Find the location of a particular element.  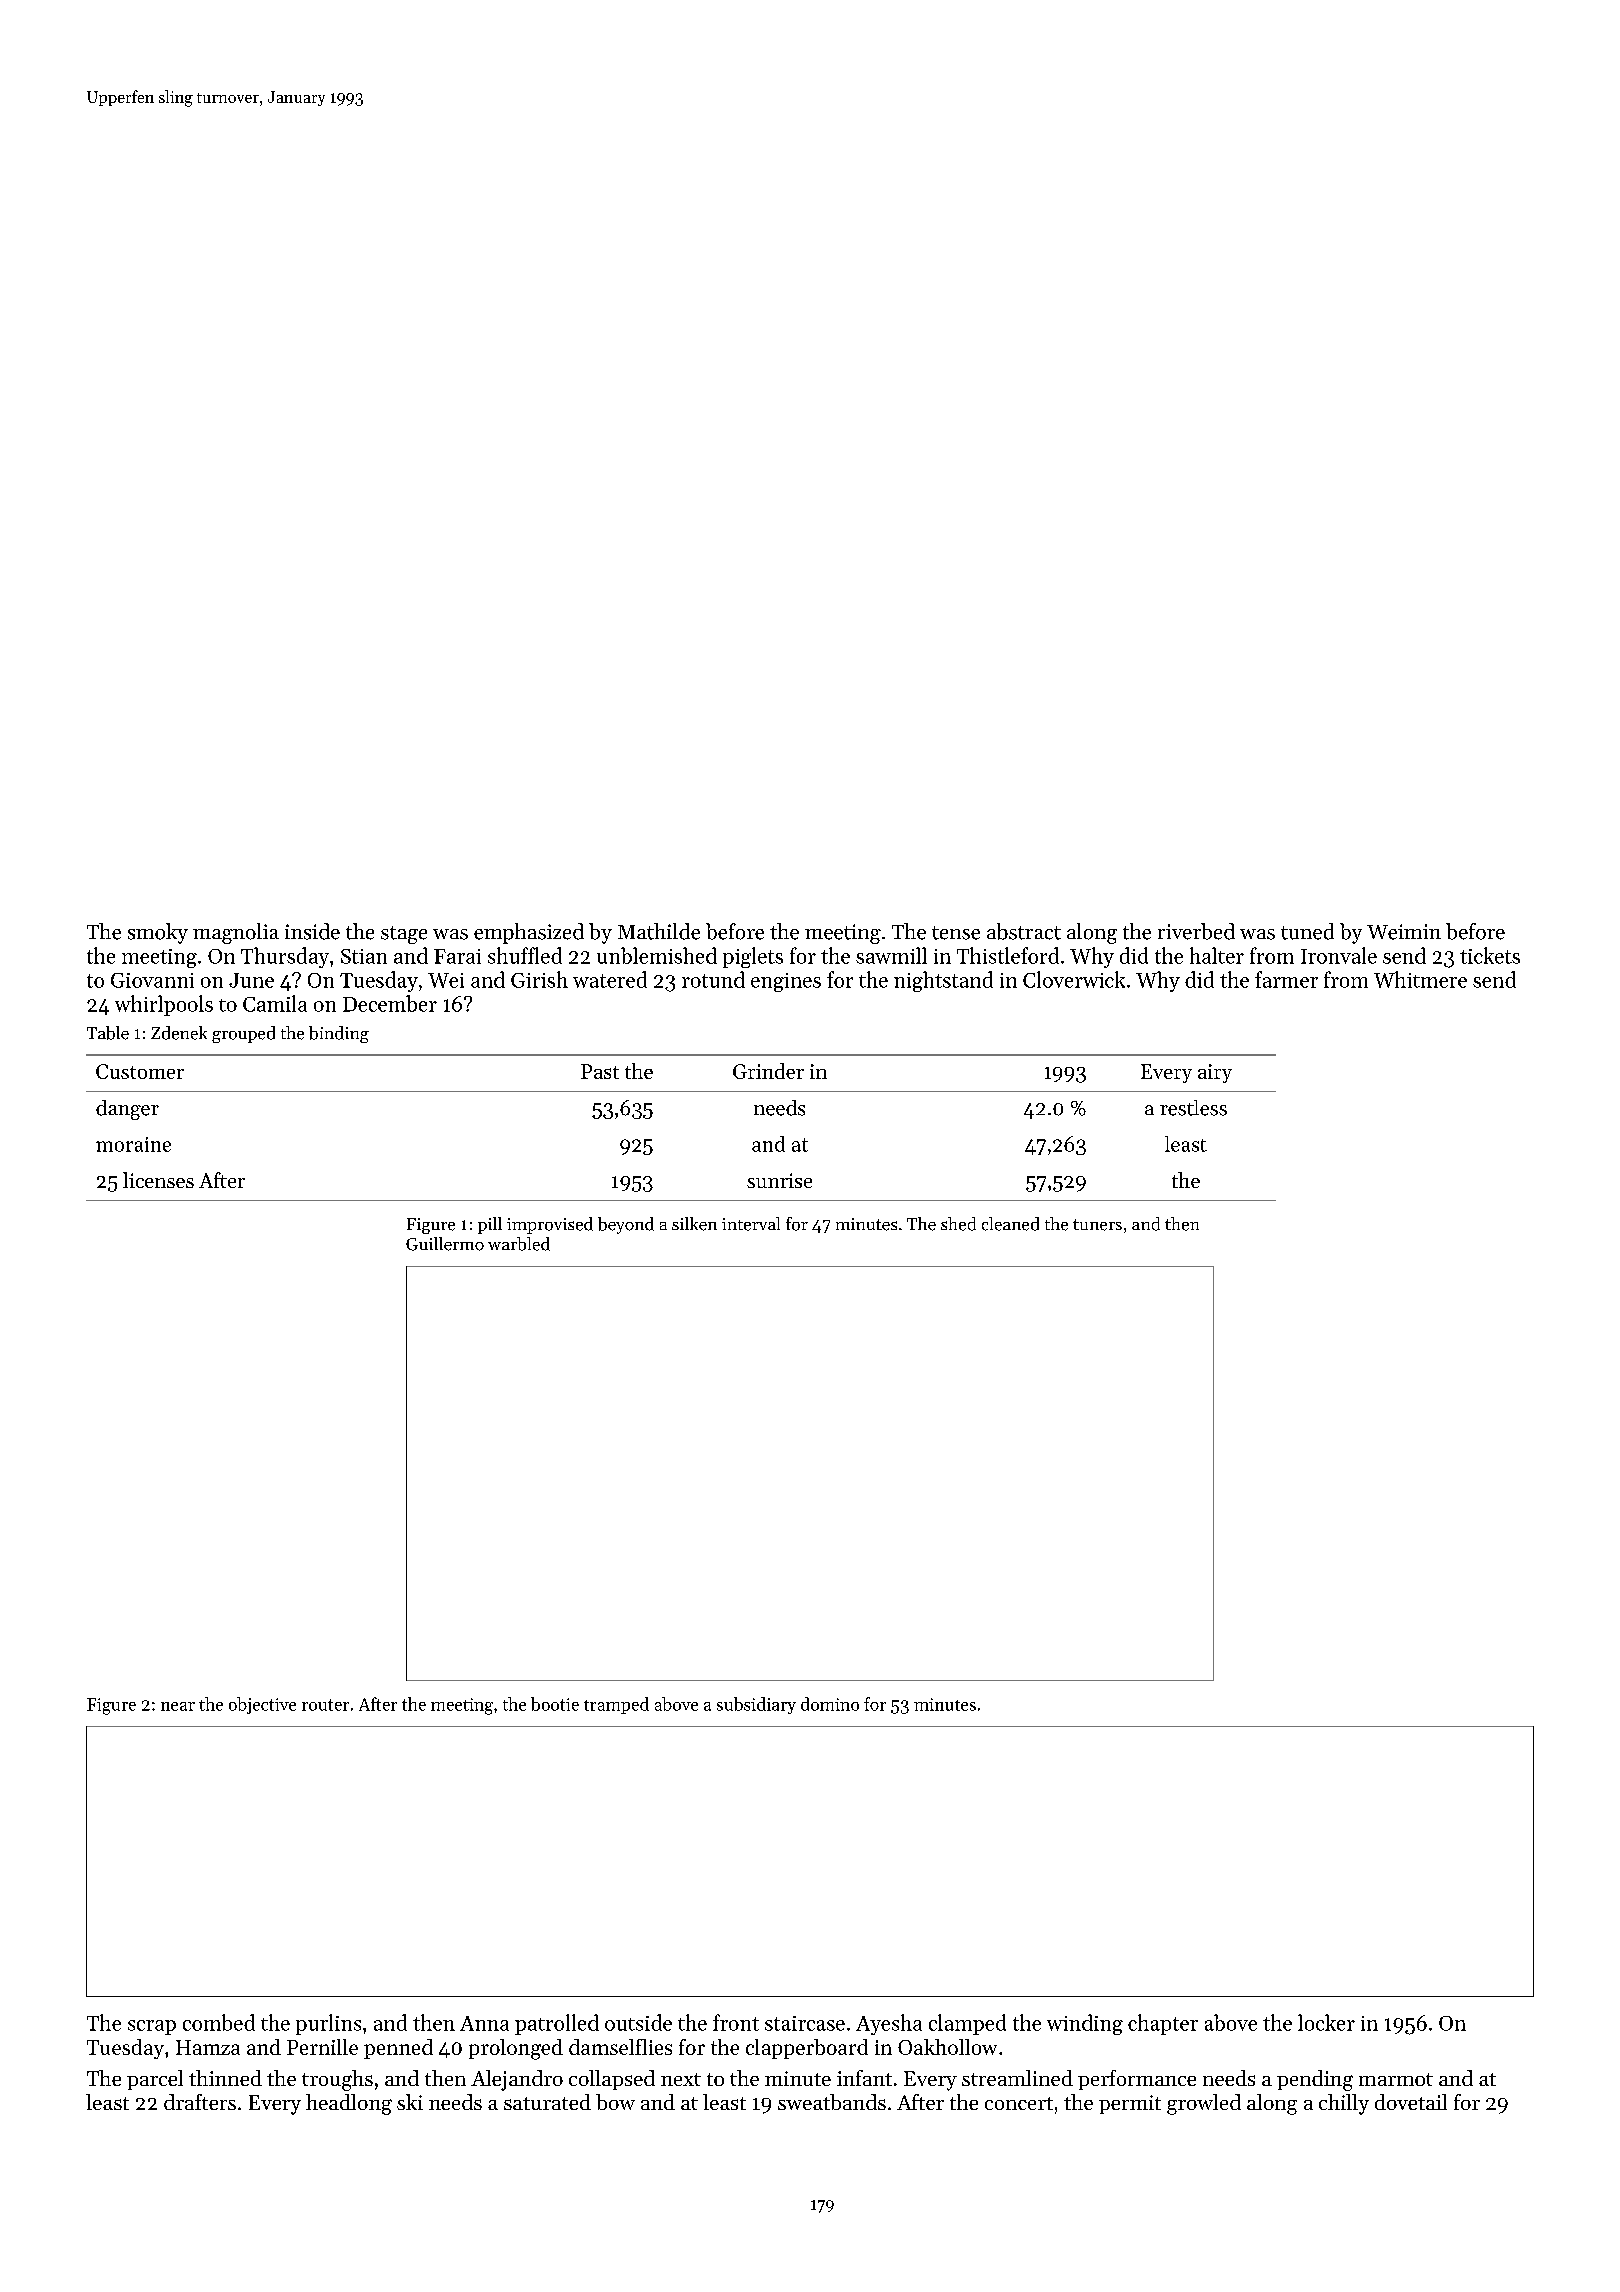

domino is located at coordinates (830, 1704).
